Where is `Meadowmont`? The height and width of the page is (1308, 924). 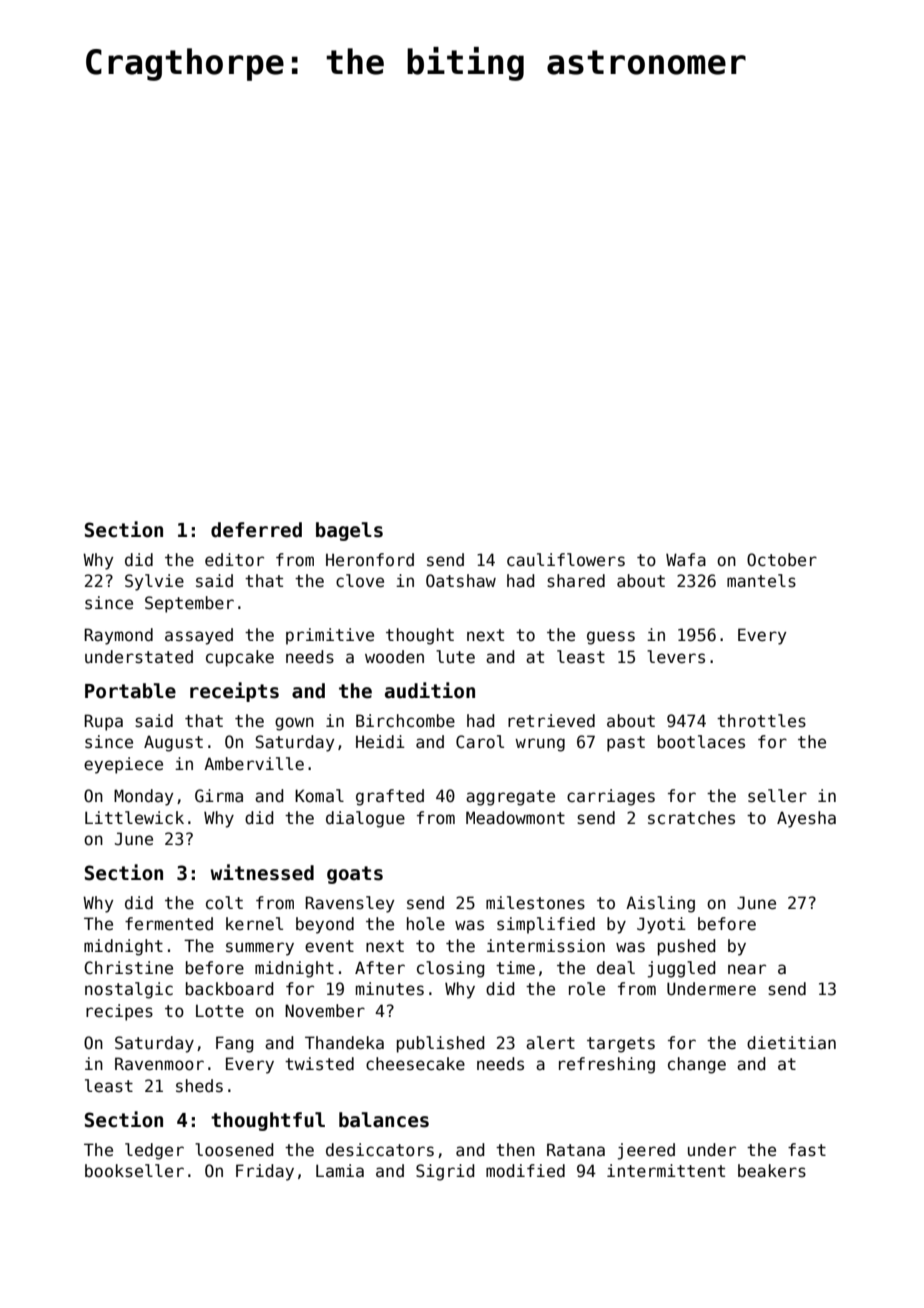 Meadowmont is located at coordinates (515, 818).
